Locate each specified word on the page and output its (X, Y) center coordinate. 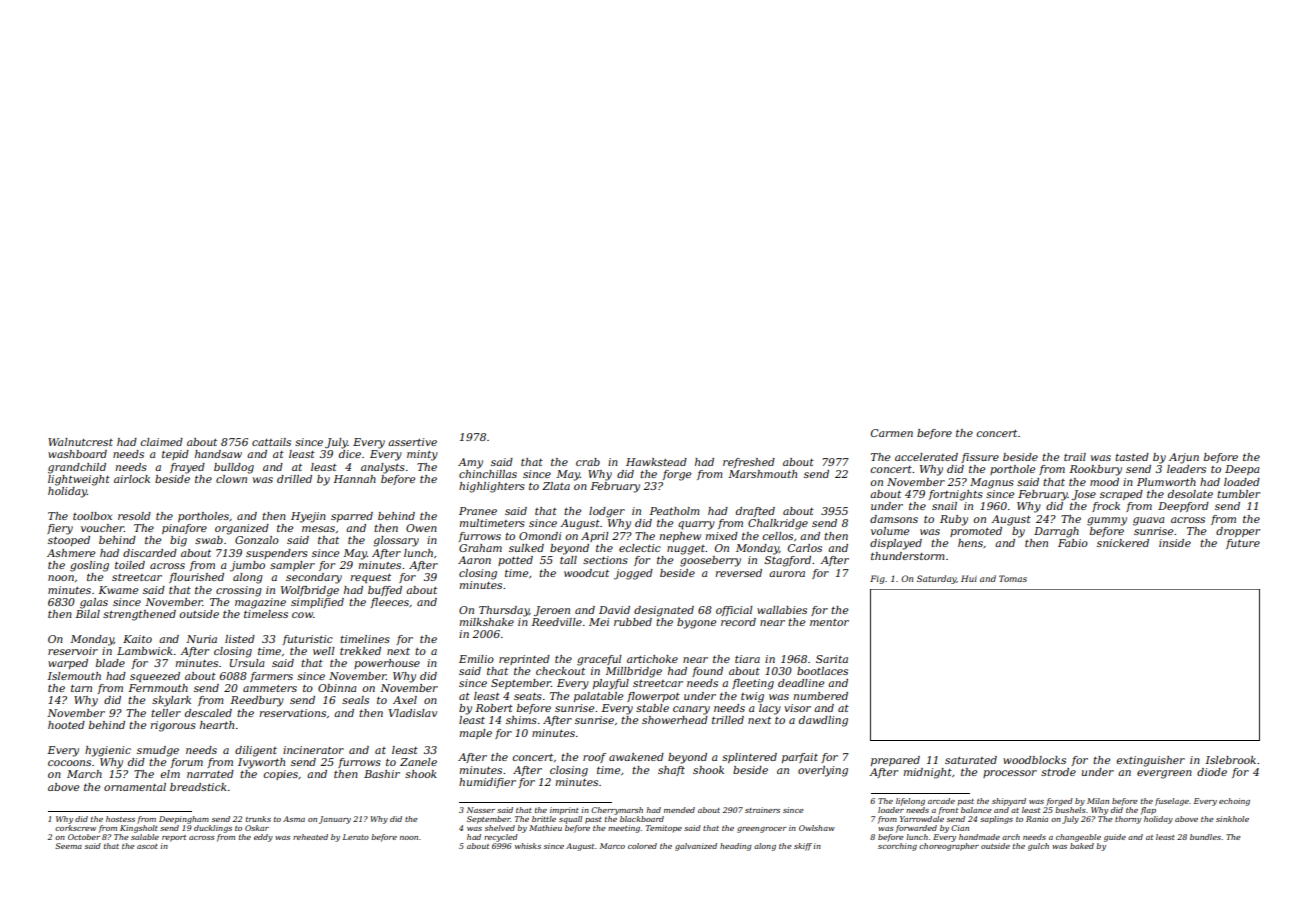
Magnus (992, 483)
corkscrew (75, 828)
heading (736, 847)
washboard (77, 454)
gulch (1038, 847)
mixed (722, 536)
